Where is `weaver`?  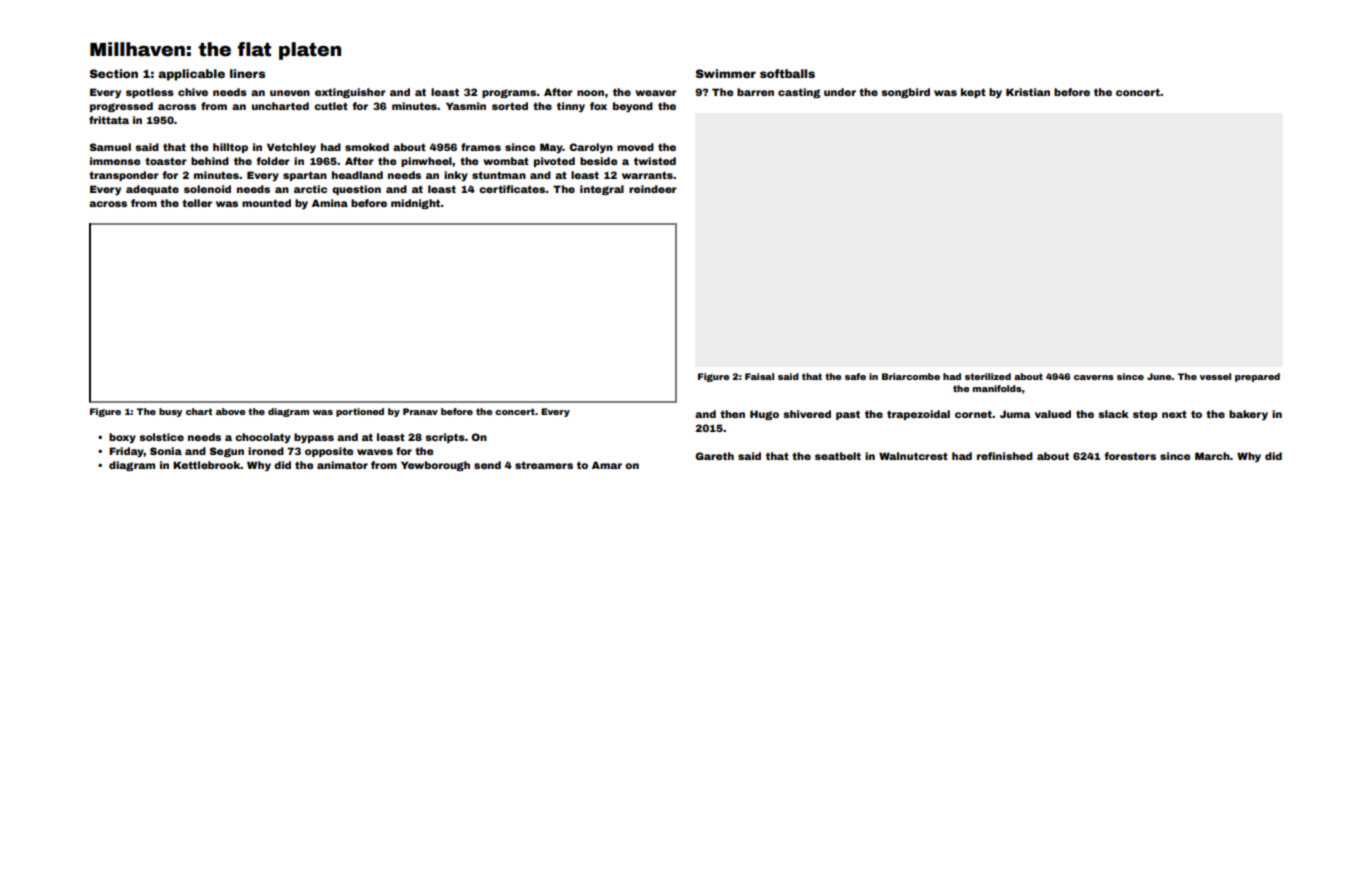 weaver is located at coordinates (656, 93).
